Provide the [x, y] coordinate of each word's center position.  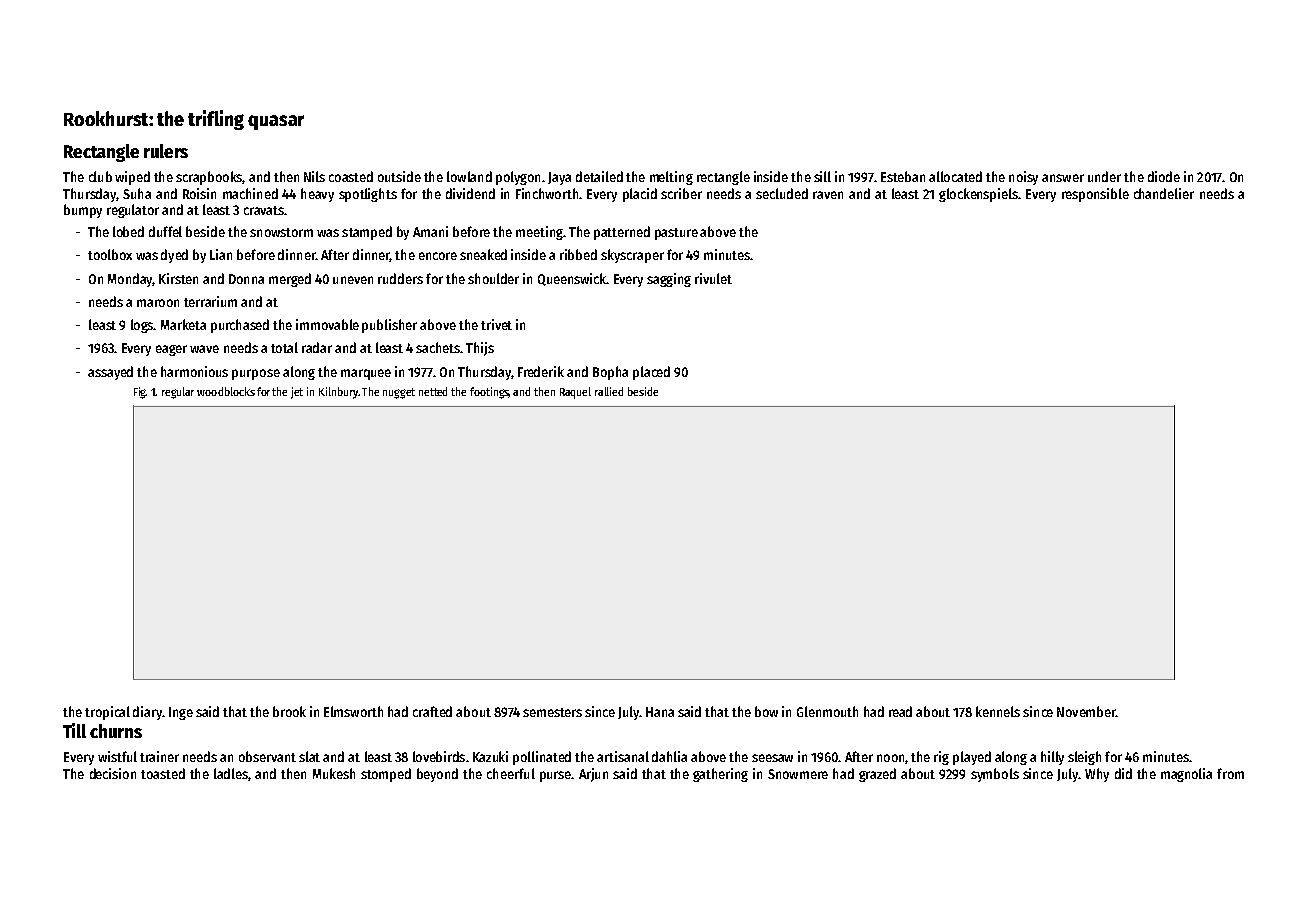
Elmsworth [353, 711]
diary [148, 713]
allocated [955, 176]
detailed [599, 176]
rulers [166, 151]
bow [766, 711]
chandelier [1164, 193]
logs [142, 326]
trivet [496, 324]
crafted [432, 711]
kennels [998, 711]
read [900, 711]
